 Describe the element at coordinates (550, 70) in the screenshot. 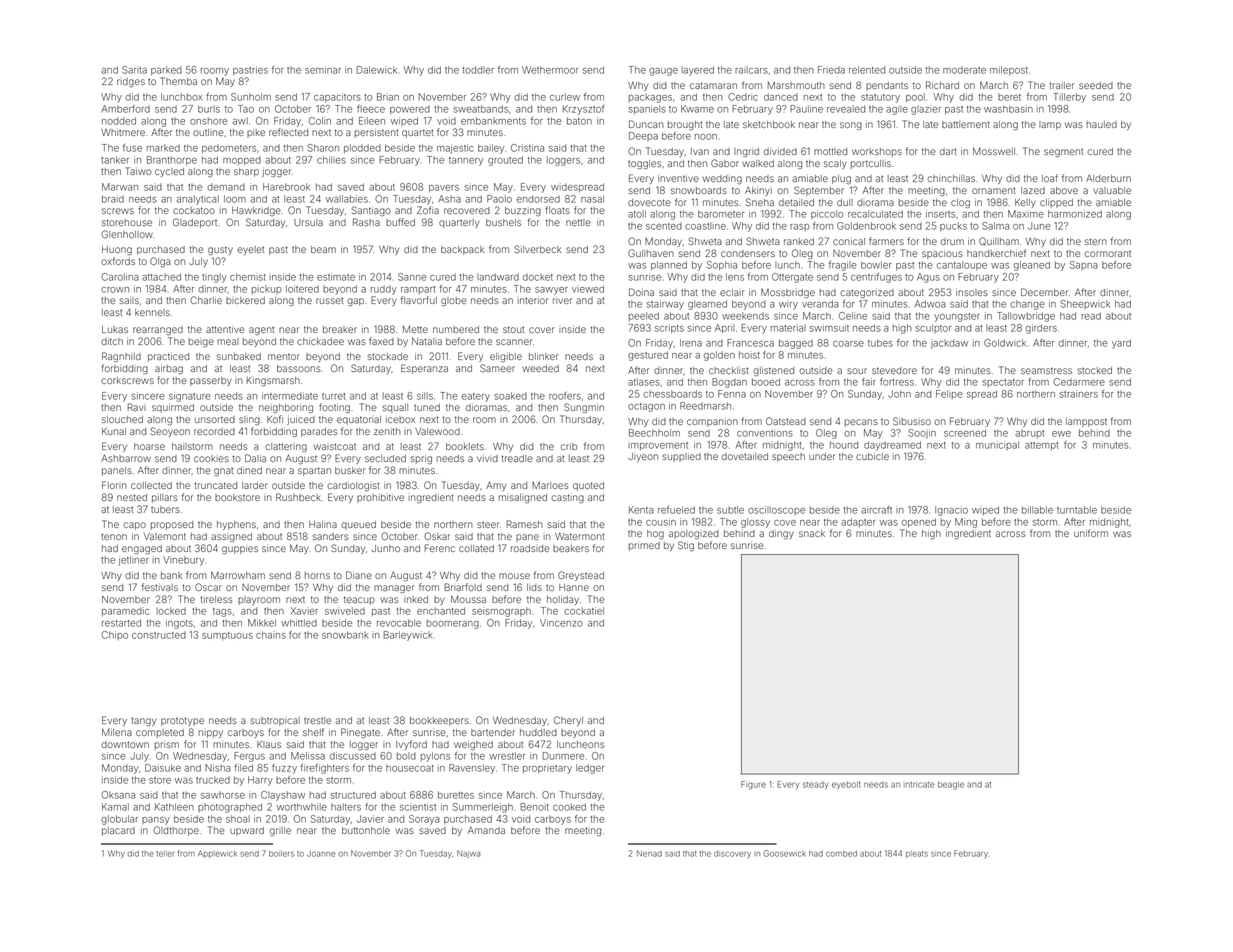

I see `Wethermoor` at that location.
